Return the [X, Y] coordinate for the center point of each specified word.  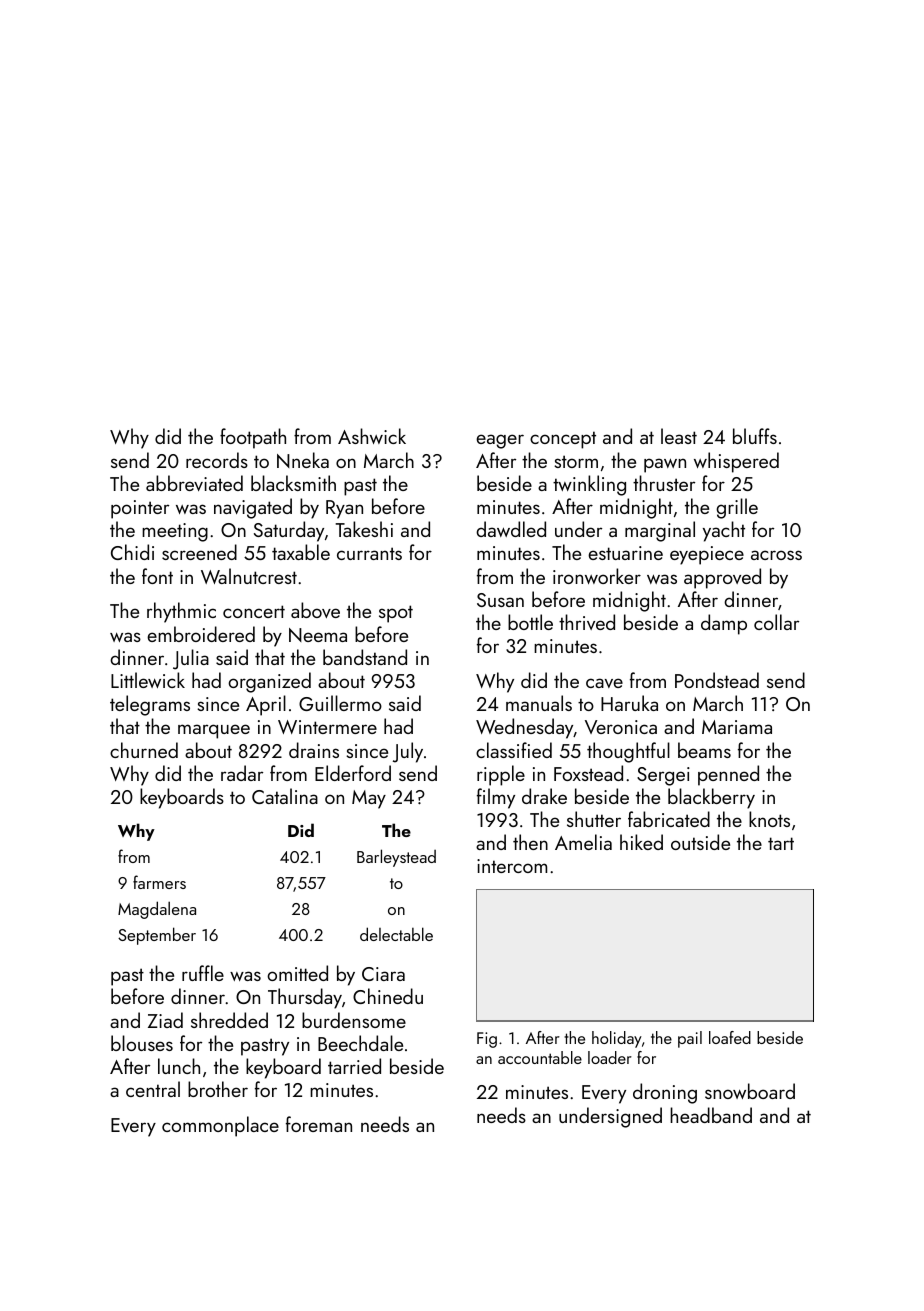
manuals [539, 703]
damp [724, 624]
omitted [297, 973]
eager [500, 441]
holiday [617, 1039]
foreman [319, 1124]
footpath [253, 438]
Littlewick [148, 680]
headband [711, 1115]
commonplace [220, 1126]
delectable [396, 934]
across [776, 555]
